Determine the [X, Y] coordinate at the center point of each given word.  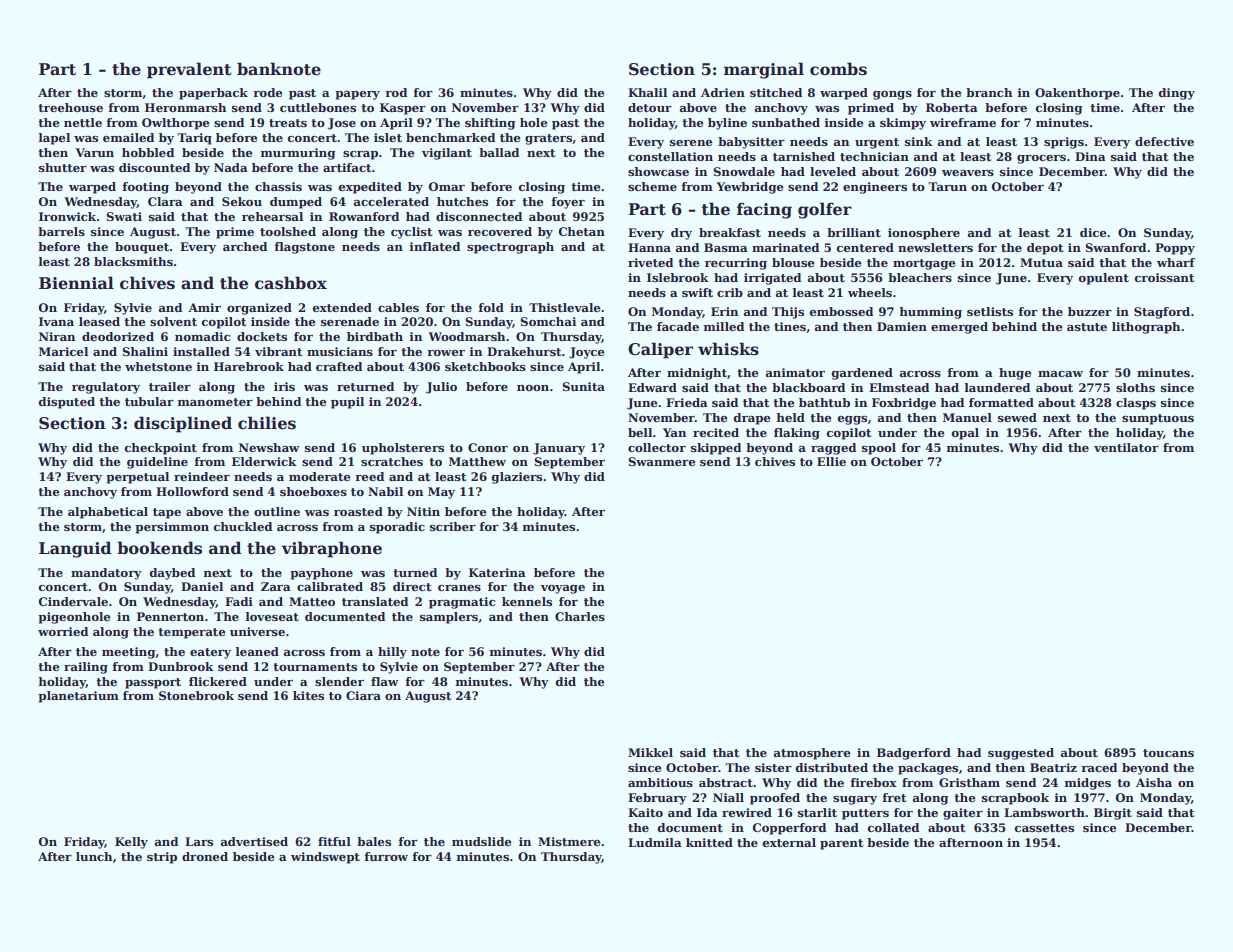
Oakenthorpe [1077, 94]
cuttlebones [318, 107]
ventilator [1126, 447]
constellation [670, 156]
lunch [94, 856]
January [559, 449]
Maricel [63, 351]
